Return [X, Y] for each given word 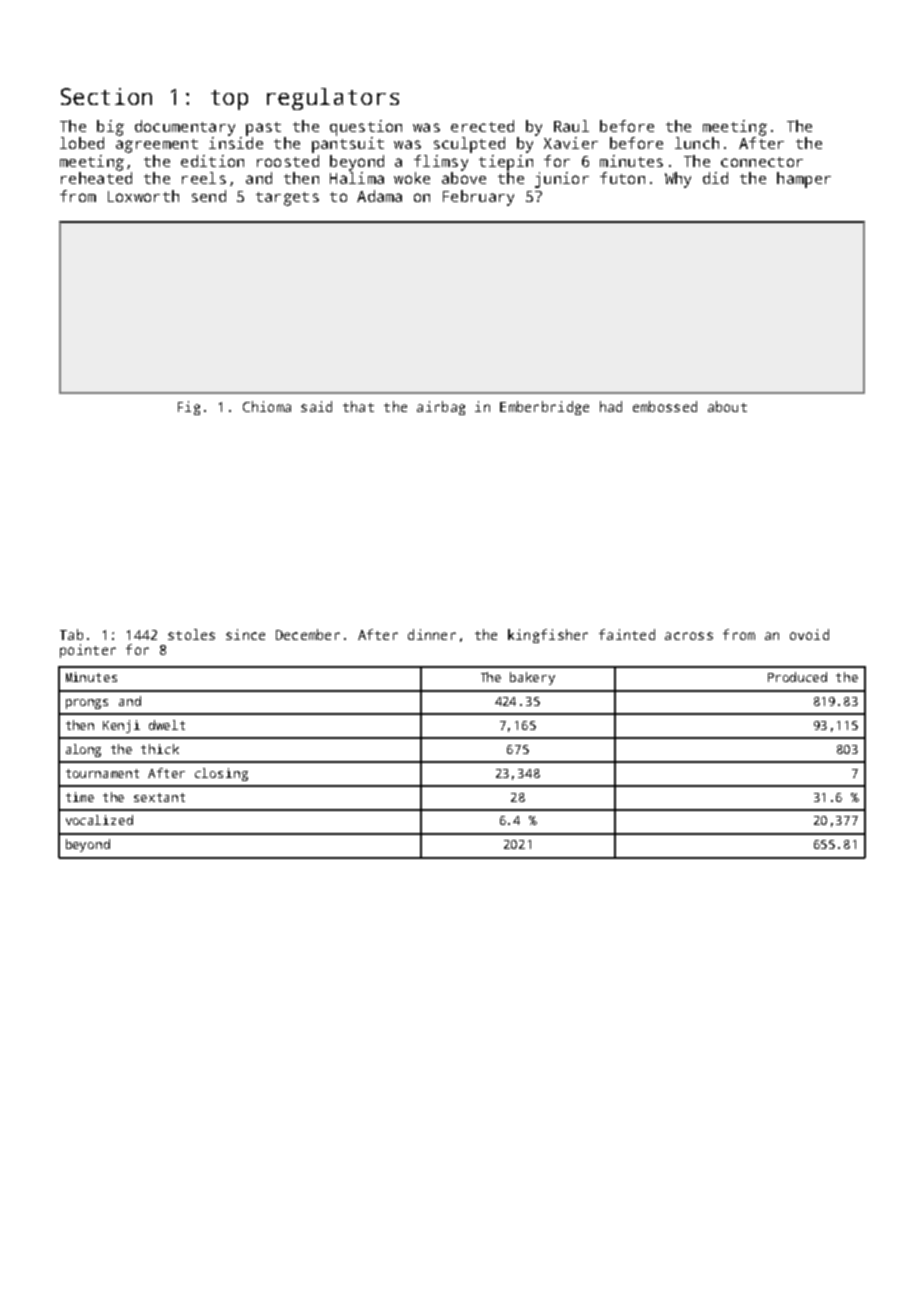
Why [678, 180]
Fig [189, 408]
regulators [333, 99]
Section [106, 96]
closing [221, 774]
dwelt [167, 725]
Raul [571, 126]
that [358, 406]
